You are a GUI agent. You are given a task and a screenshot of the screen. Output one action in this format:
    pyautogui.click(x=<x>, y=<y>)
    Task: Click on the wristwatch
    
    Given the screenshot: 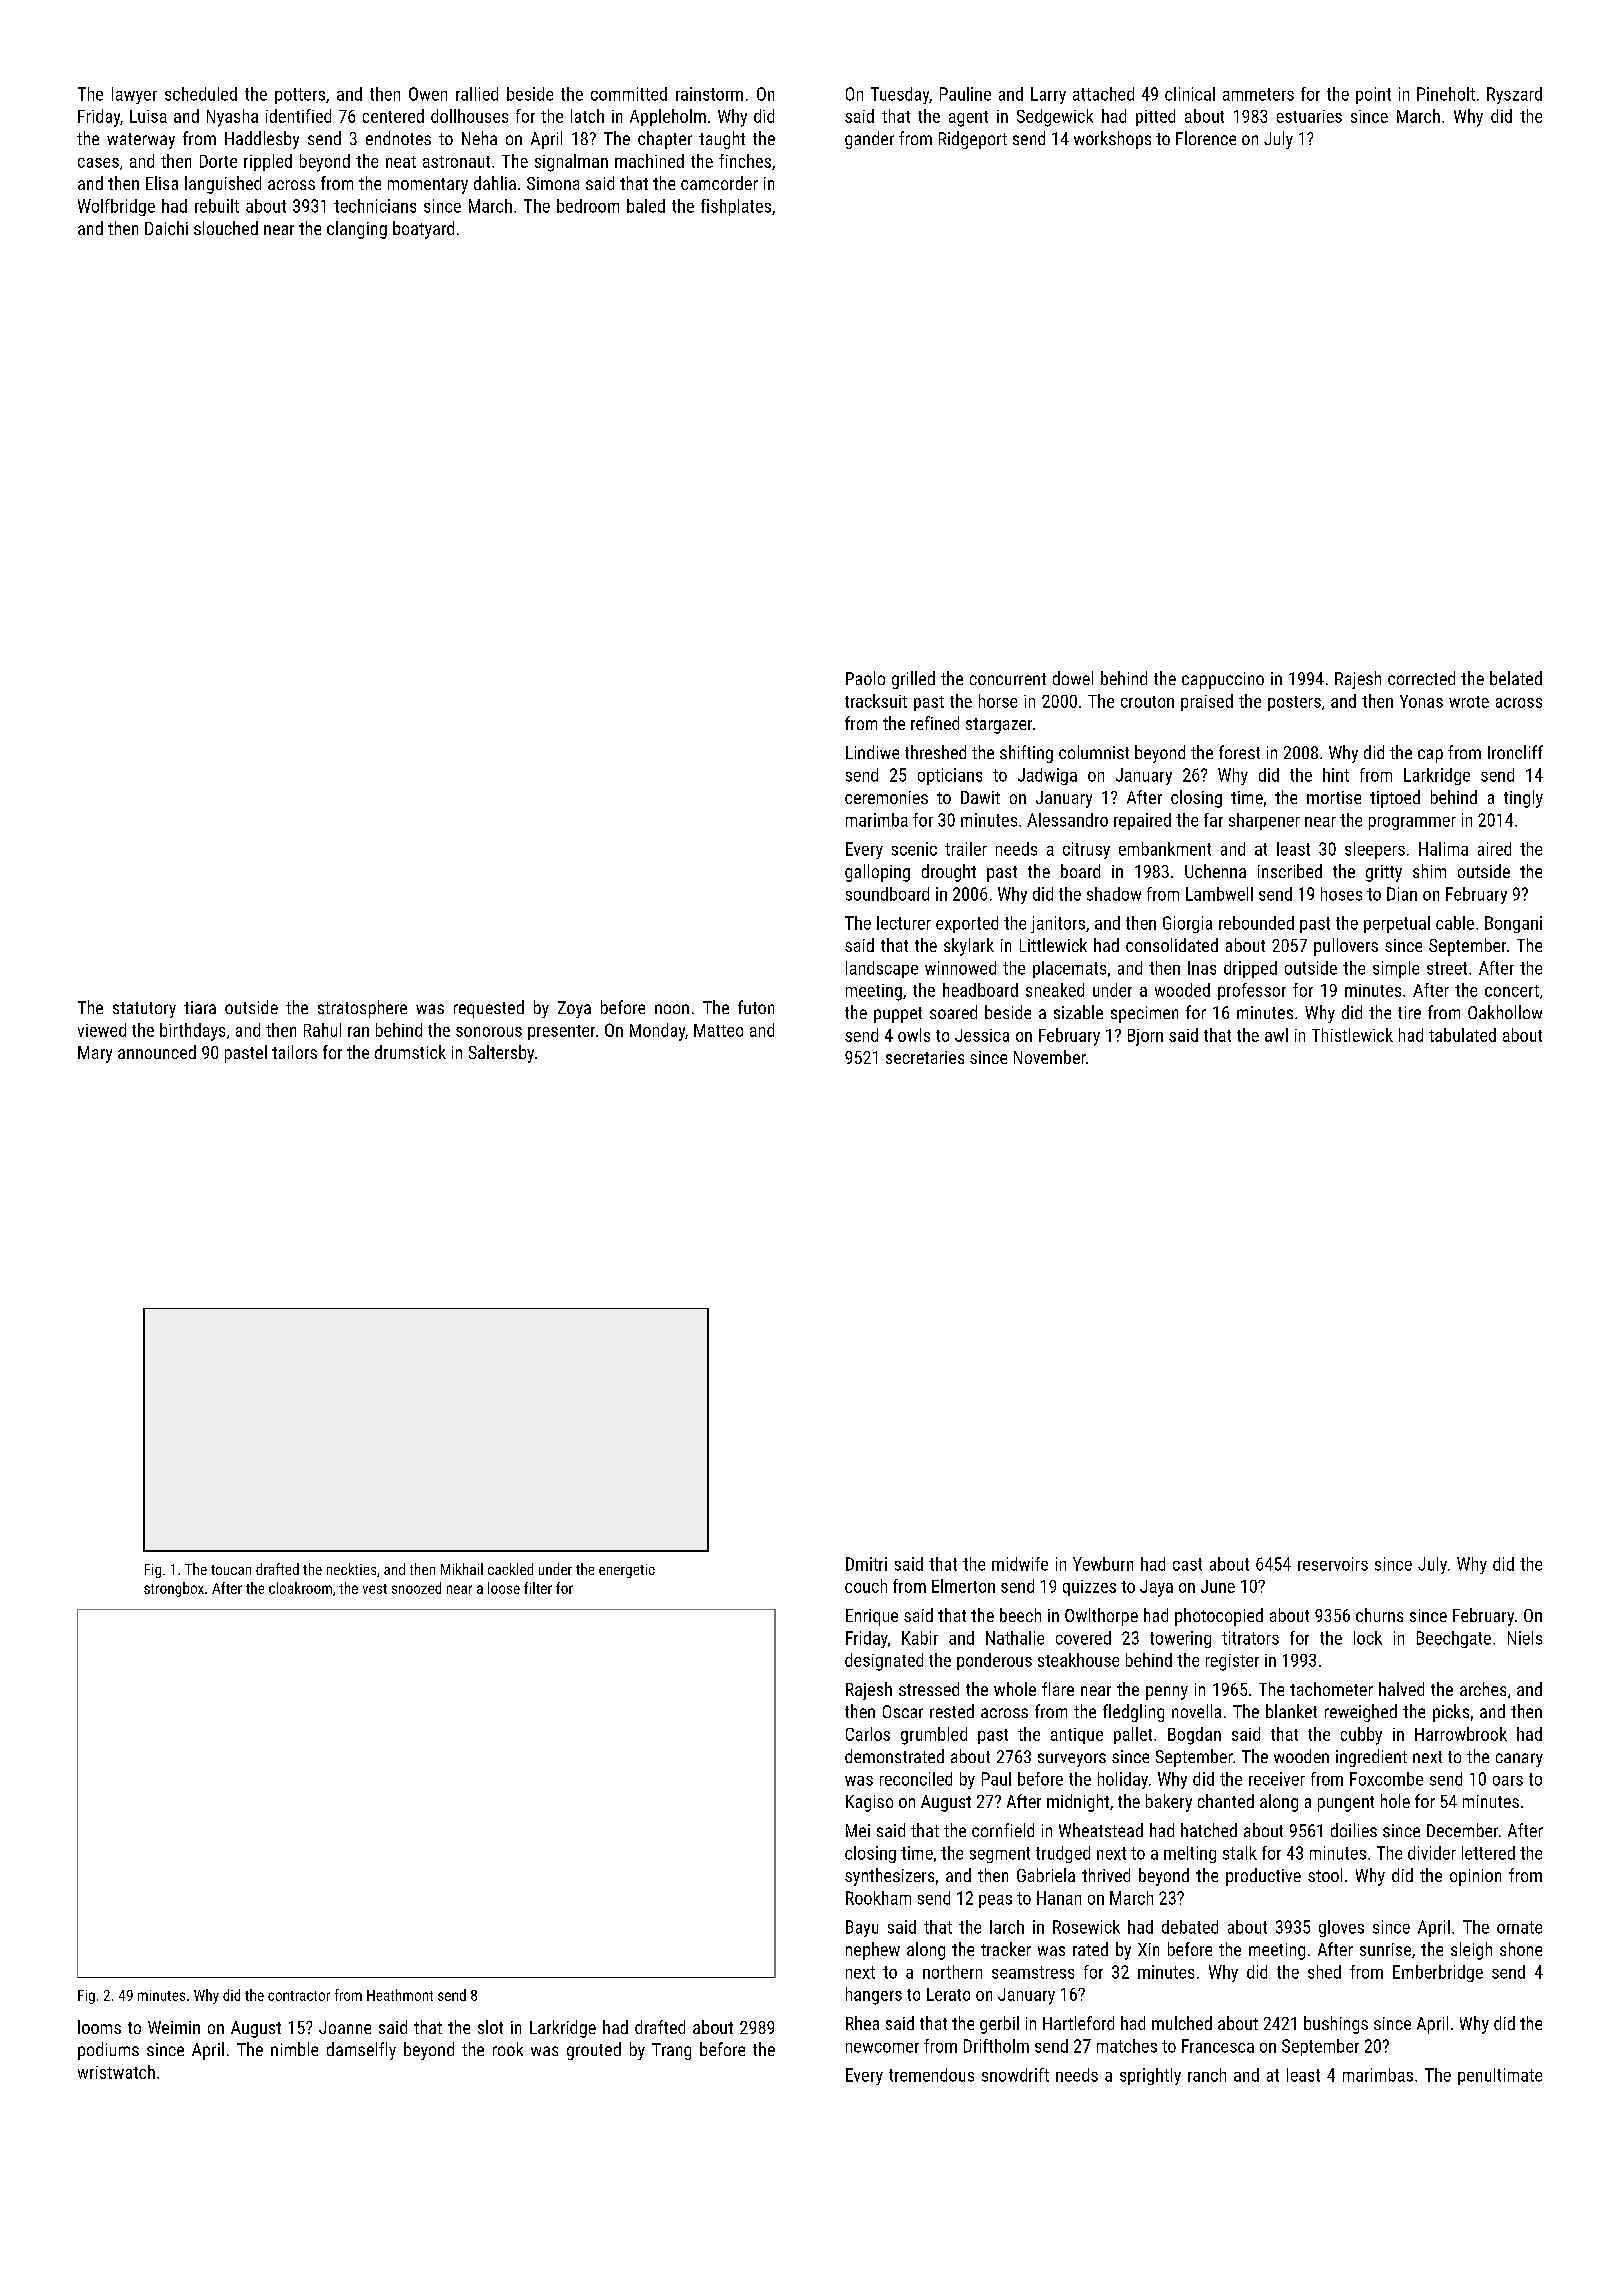 What is the action you would take?
    pyautogui.click(x=116, y=2072)
